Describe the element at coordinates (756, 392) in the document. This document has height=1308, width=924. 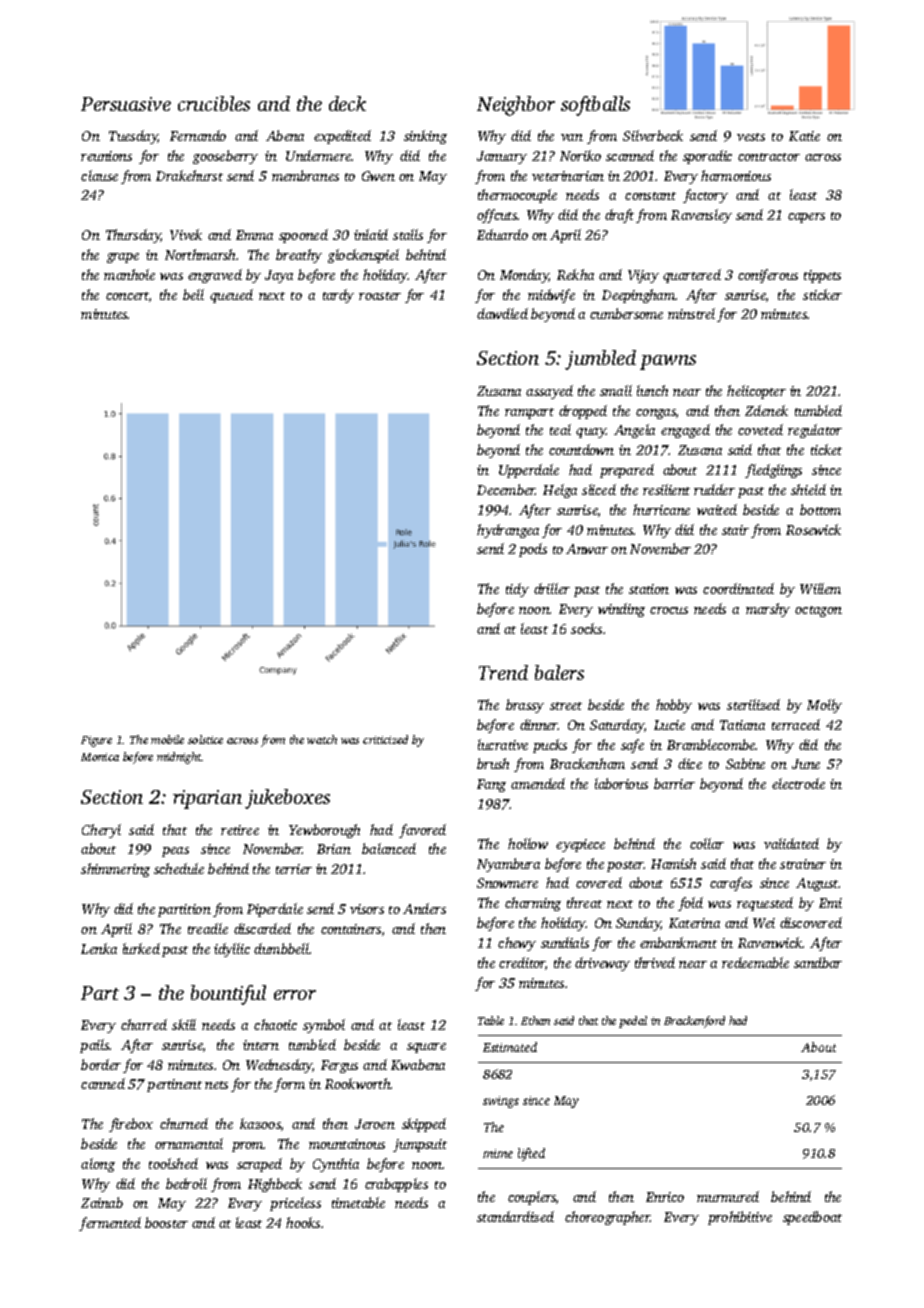
I see `helicopter` at that location.
